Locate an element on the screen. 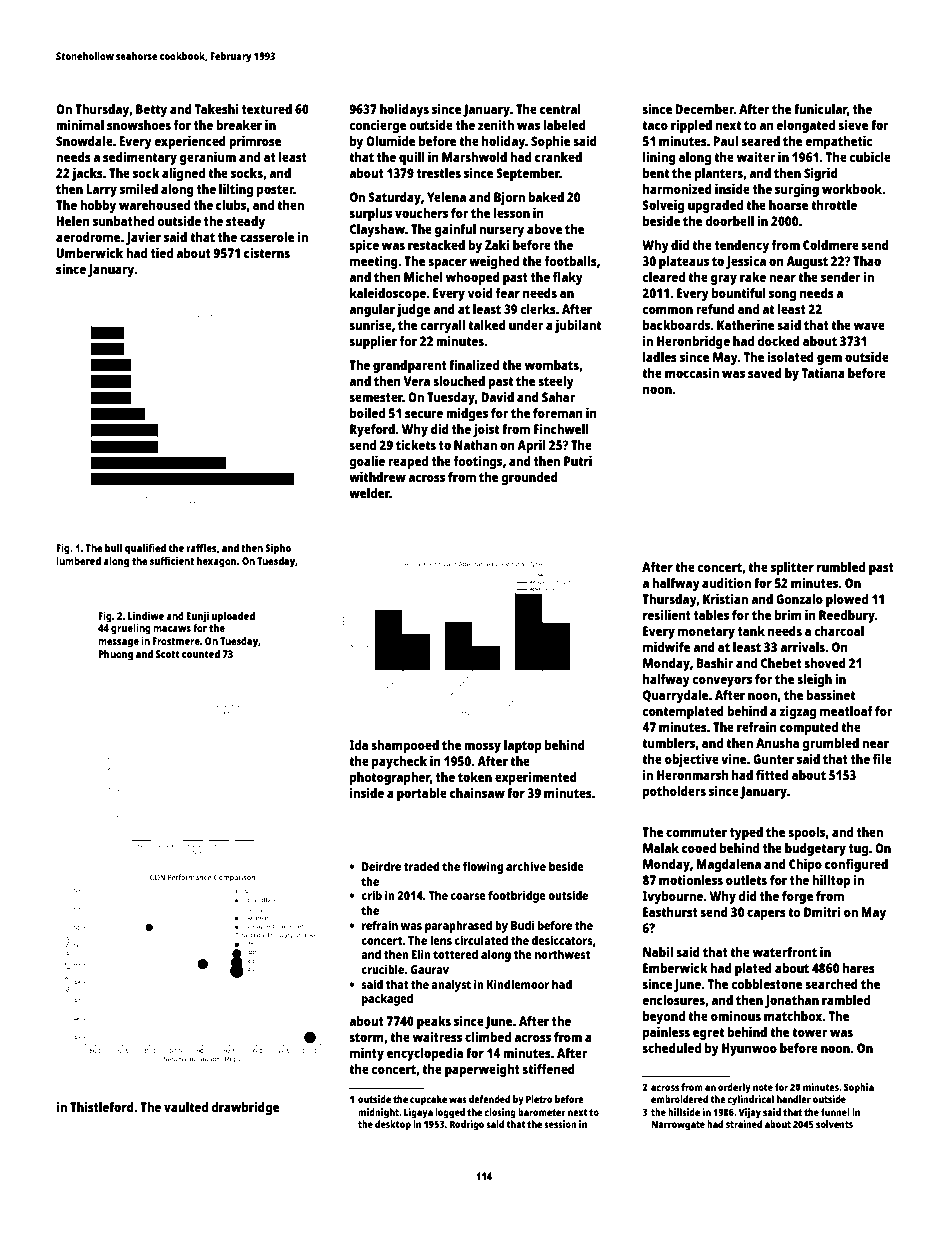  Phuong is located at coordinates (115, 655).
